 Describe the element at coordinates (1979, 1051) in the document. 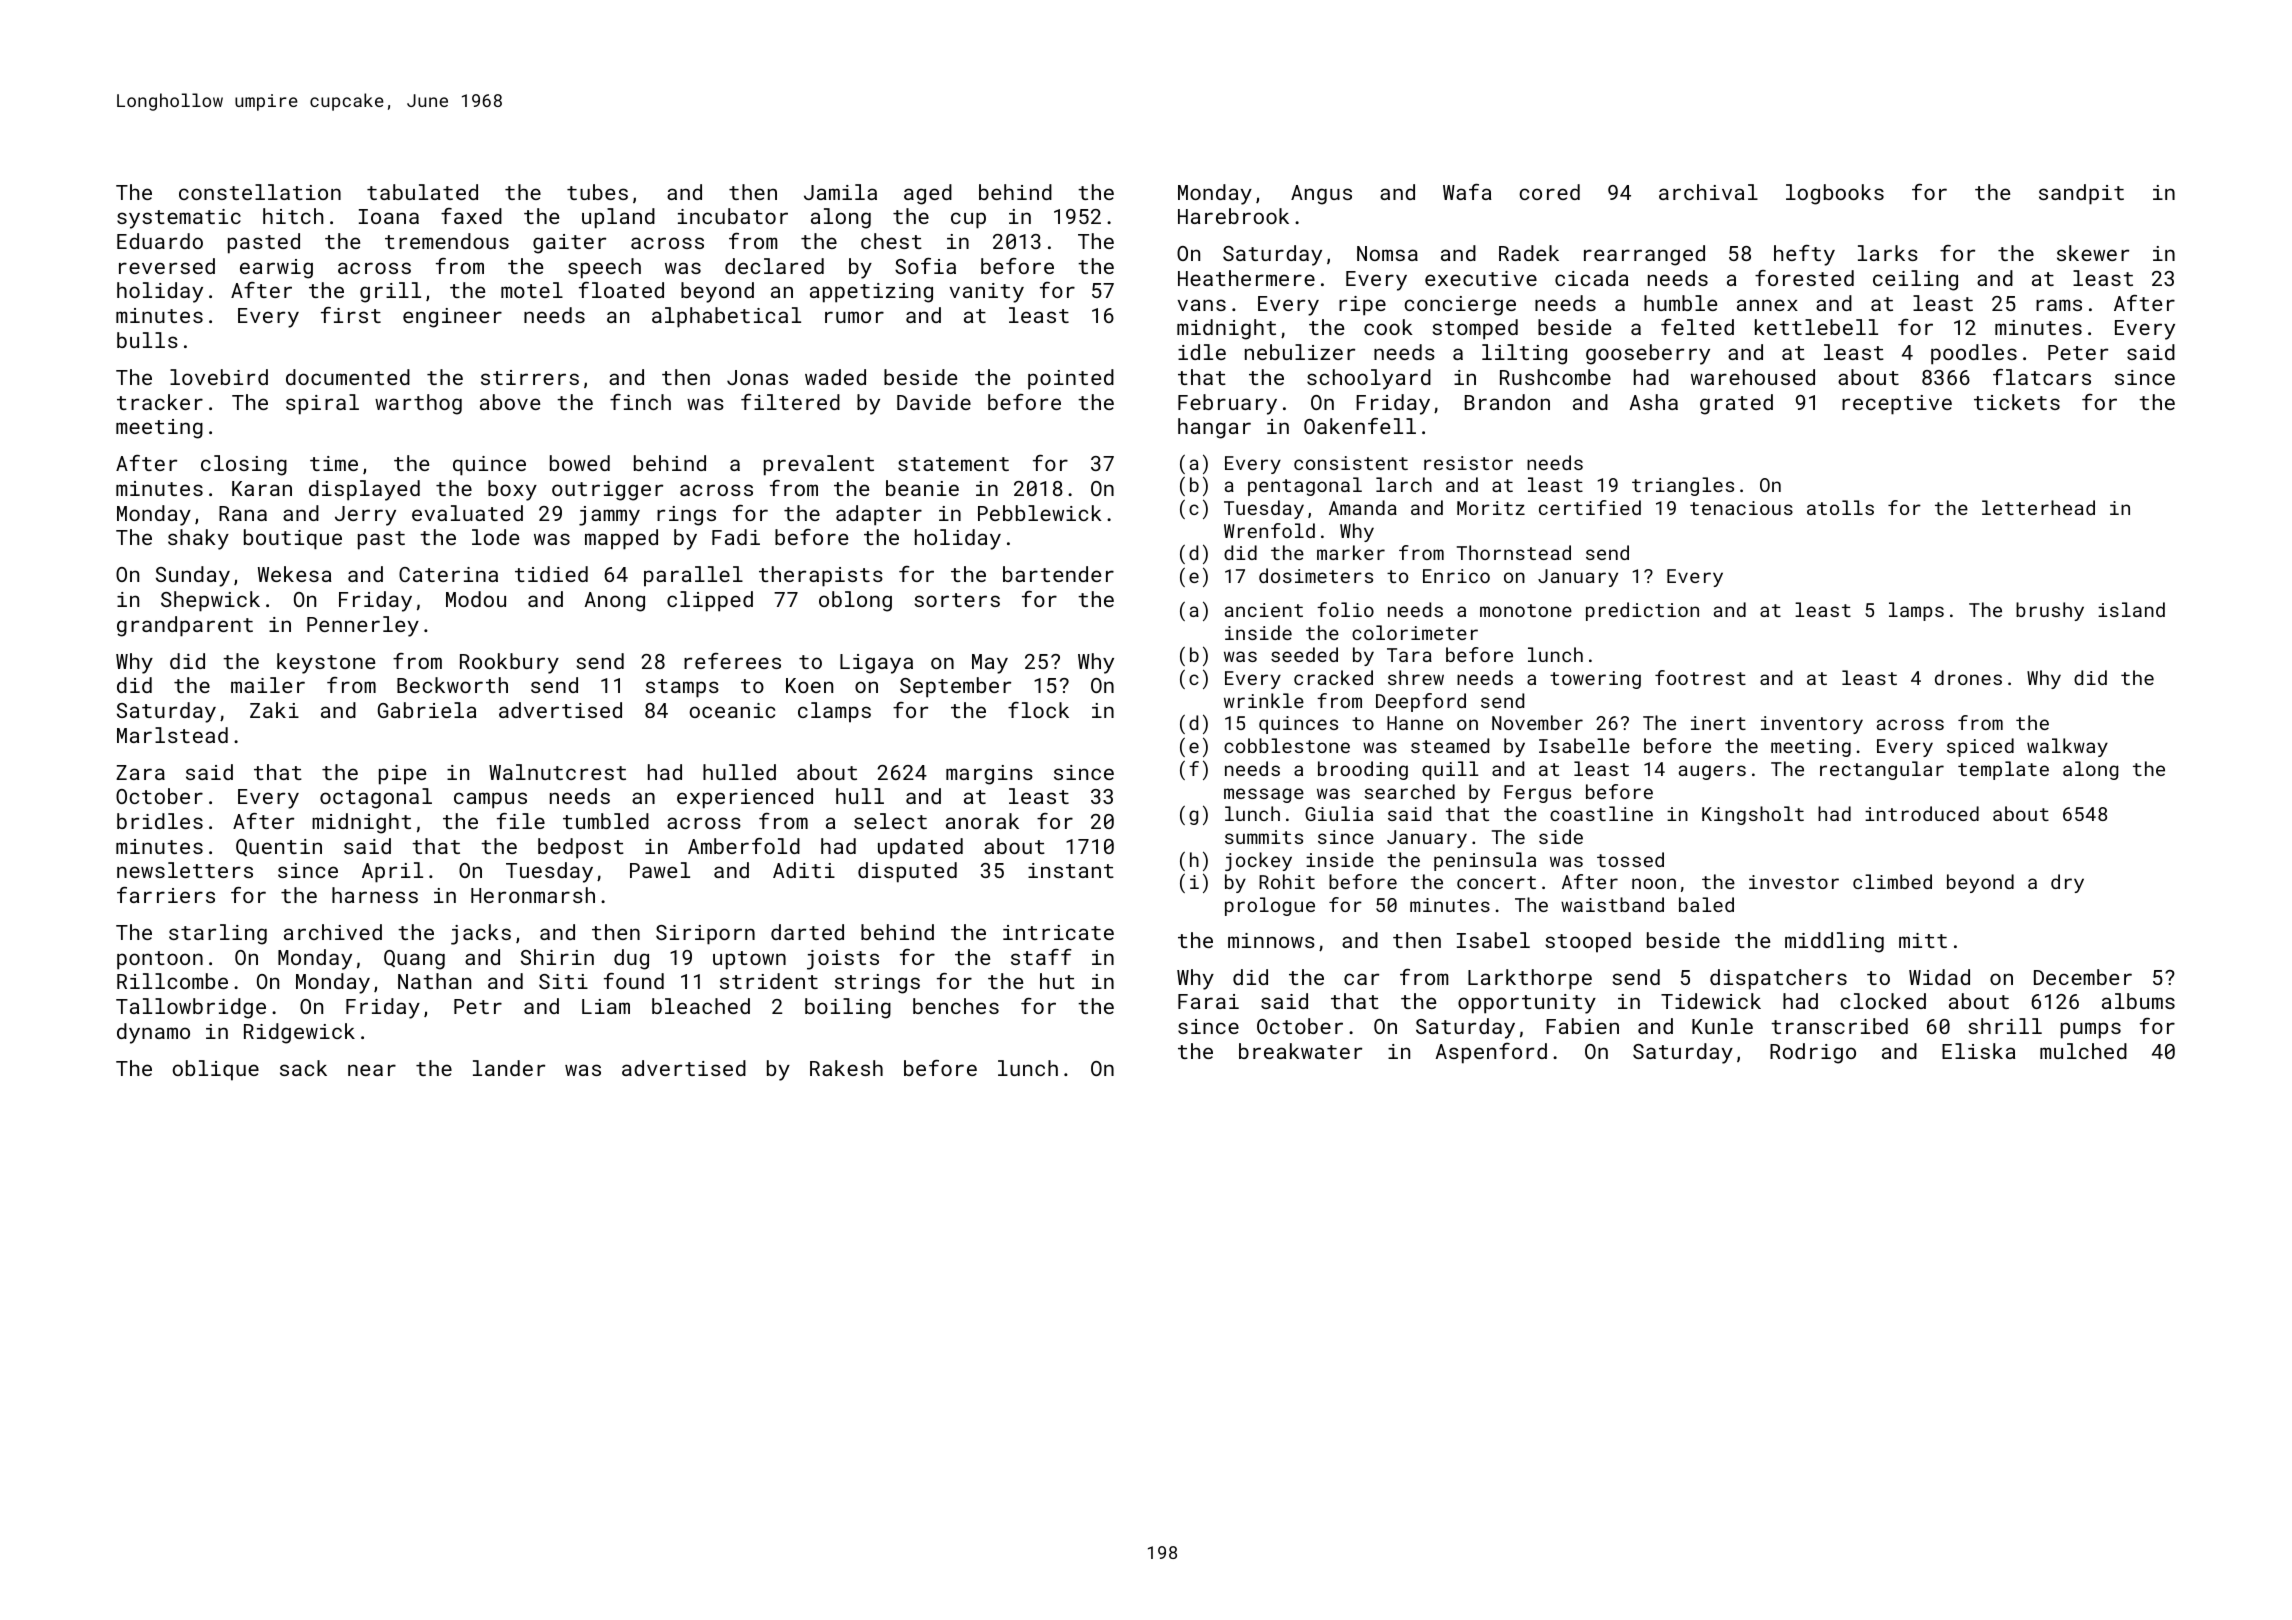

I see `Eliska` at that location.
